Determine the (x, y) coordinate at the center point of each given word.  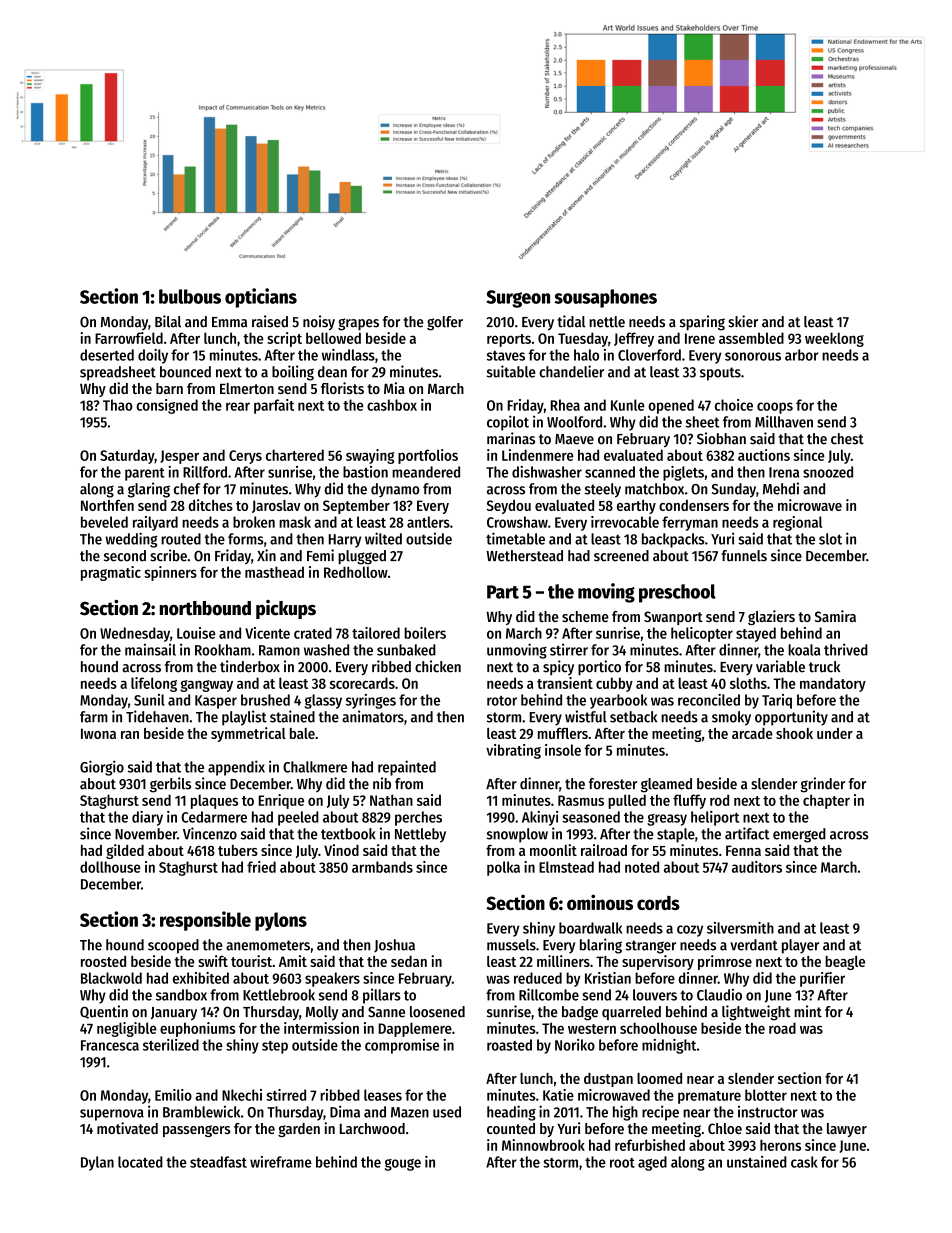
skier (743, 321)
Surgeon (518, 299)
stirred (286, 1095)
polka (503, 868)
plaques (214, 801)
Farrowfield (129, 338)
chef (187, 489)
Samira (835, 616)
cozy (690, 931)
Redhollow (356, 572)
